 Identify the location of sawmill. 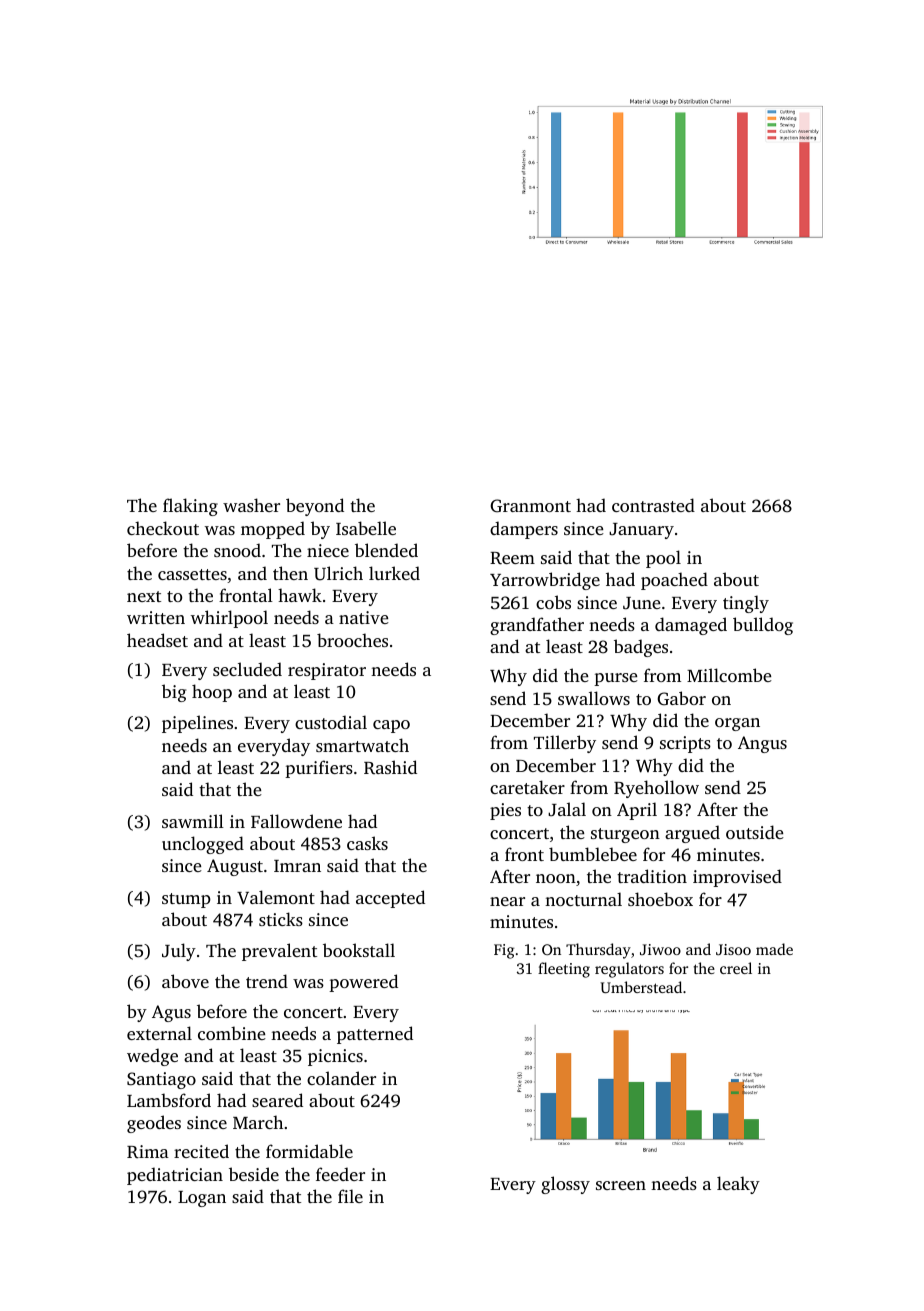
(193, 821).
